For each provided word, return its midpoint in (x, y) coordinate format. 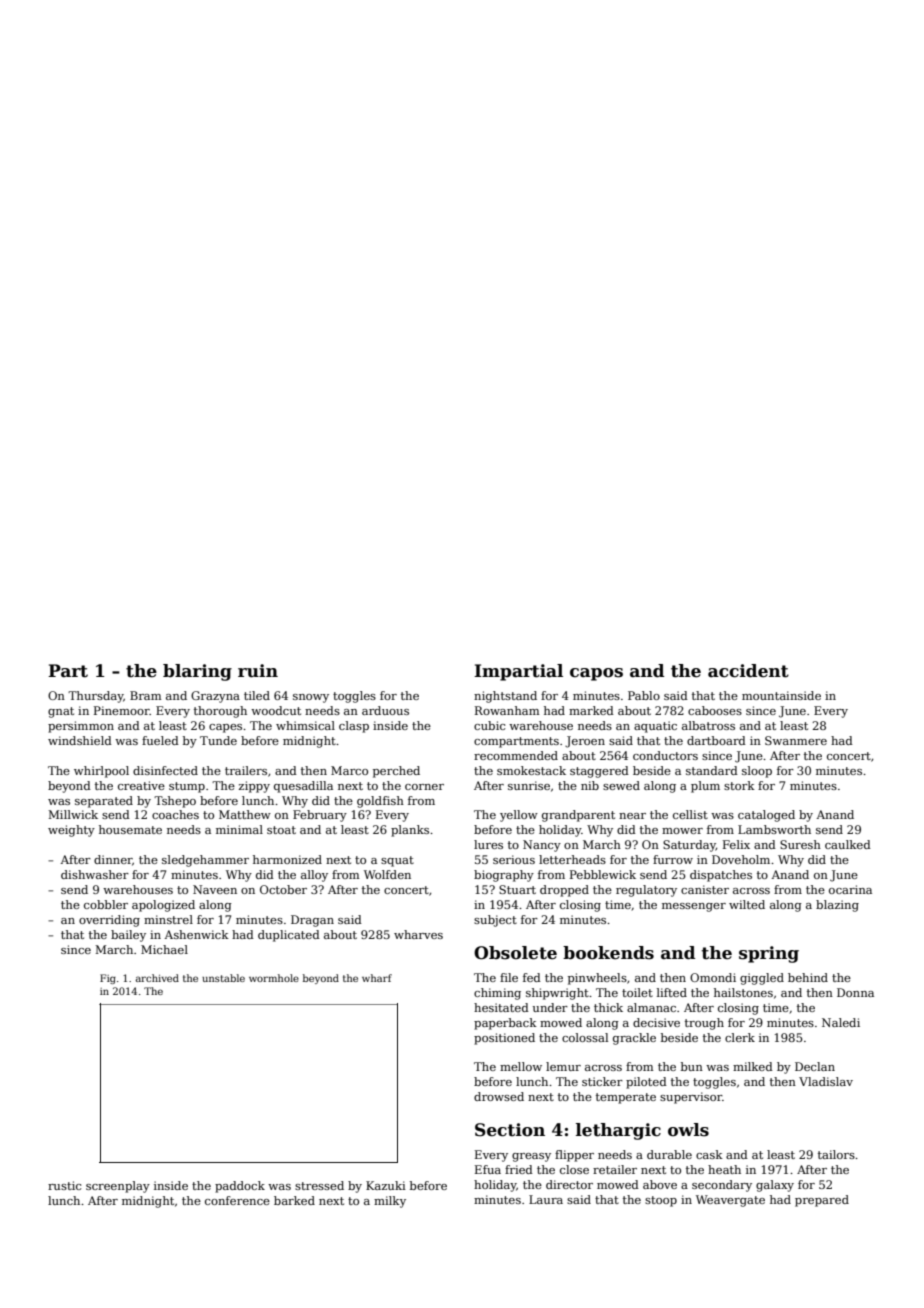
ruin (258, 671)
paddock (240, 1187)
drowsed (499, 1096)
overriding (109, 921)
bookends (608, 953)
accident (748, 671)
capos (596, 674)
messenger (694, 907)
